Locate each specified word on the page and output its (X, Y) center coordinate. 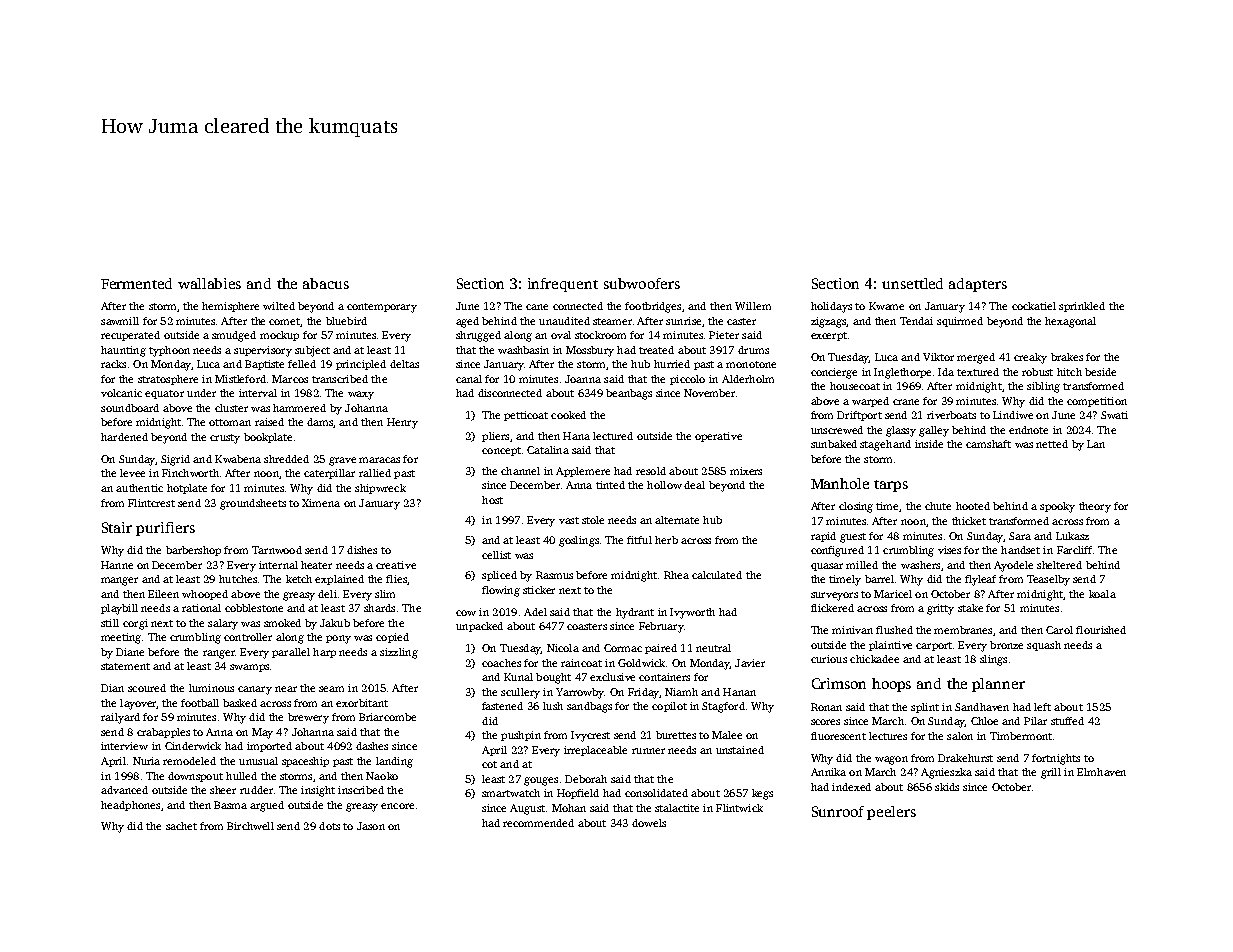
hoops (891, 685)
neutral (713, 648)
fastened (502, 706)
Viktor (938, 357)
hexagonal (1070, 322)
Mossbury (590, 351)
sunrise (683, 321)
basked (240, 703)
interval (258, 393)
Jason (371, 826)
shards (379, 608)
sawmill (120, 321)
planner (998, 685)
